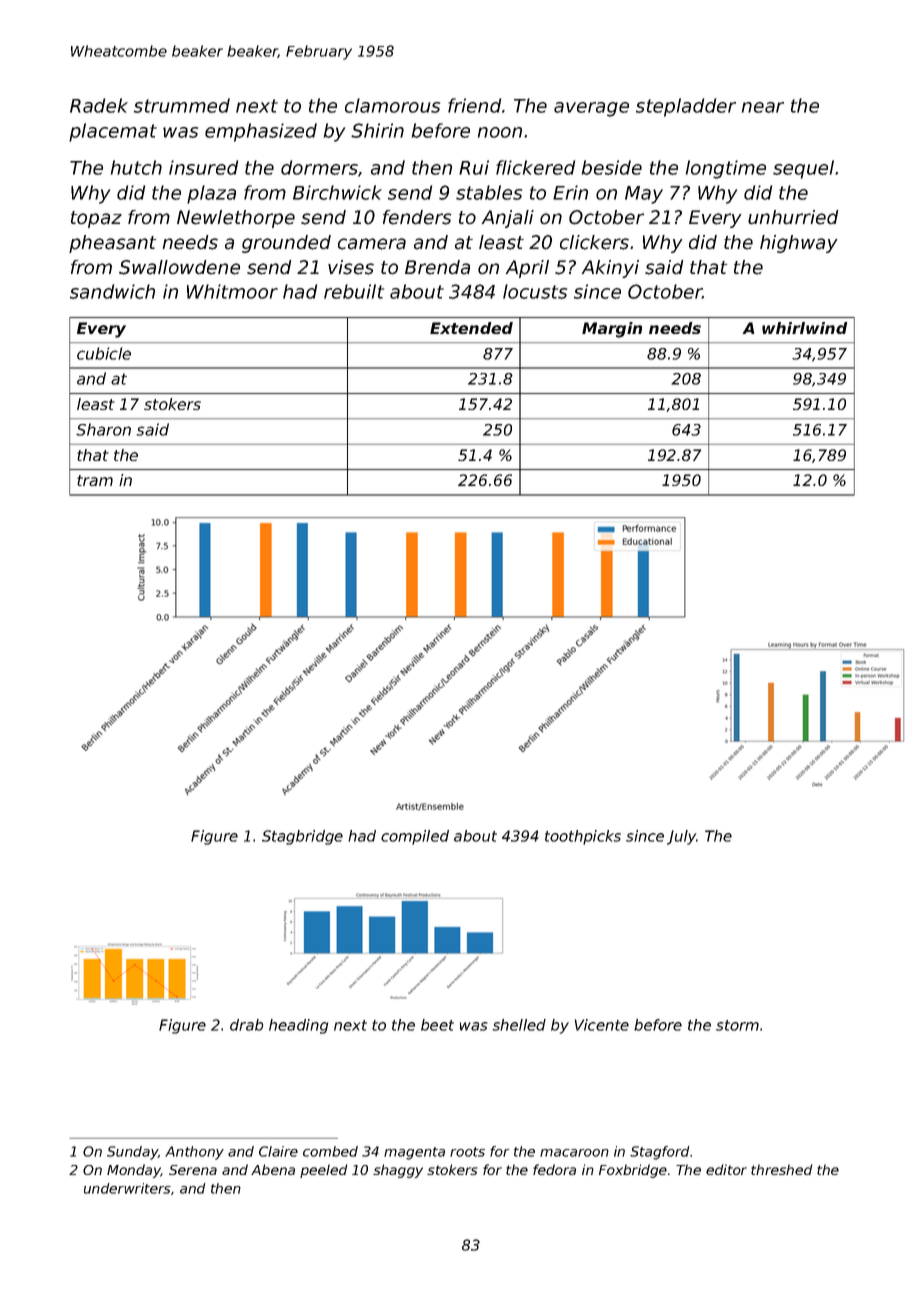 This screenshot has width=924, height=1308. Describe the element at coordinates (99, 105) in the screenshot. I see `Radek` at that location.
